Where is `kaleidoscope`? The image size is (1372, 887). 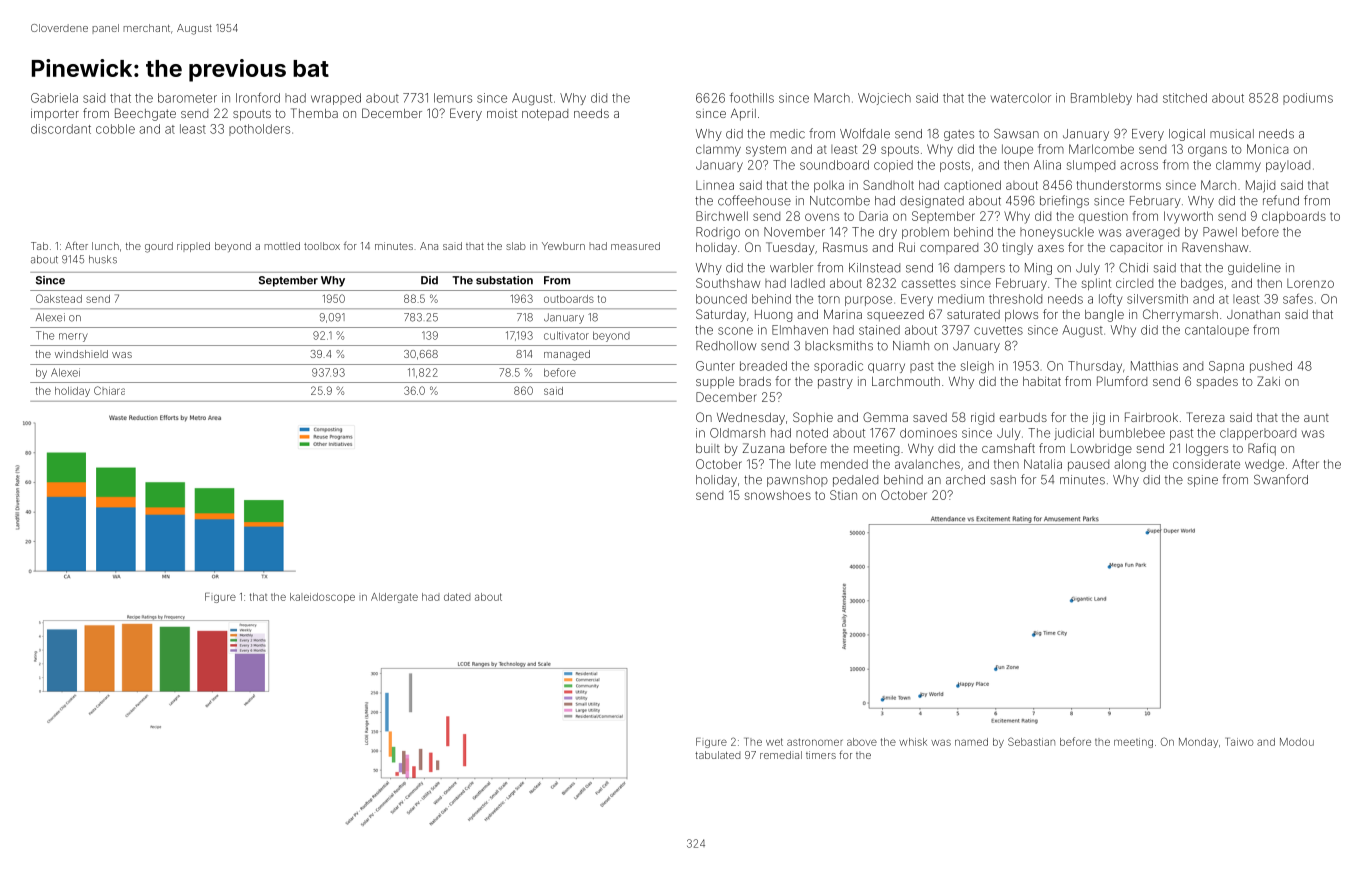
kaleidoscope is located at coordinates (322, 598).
